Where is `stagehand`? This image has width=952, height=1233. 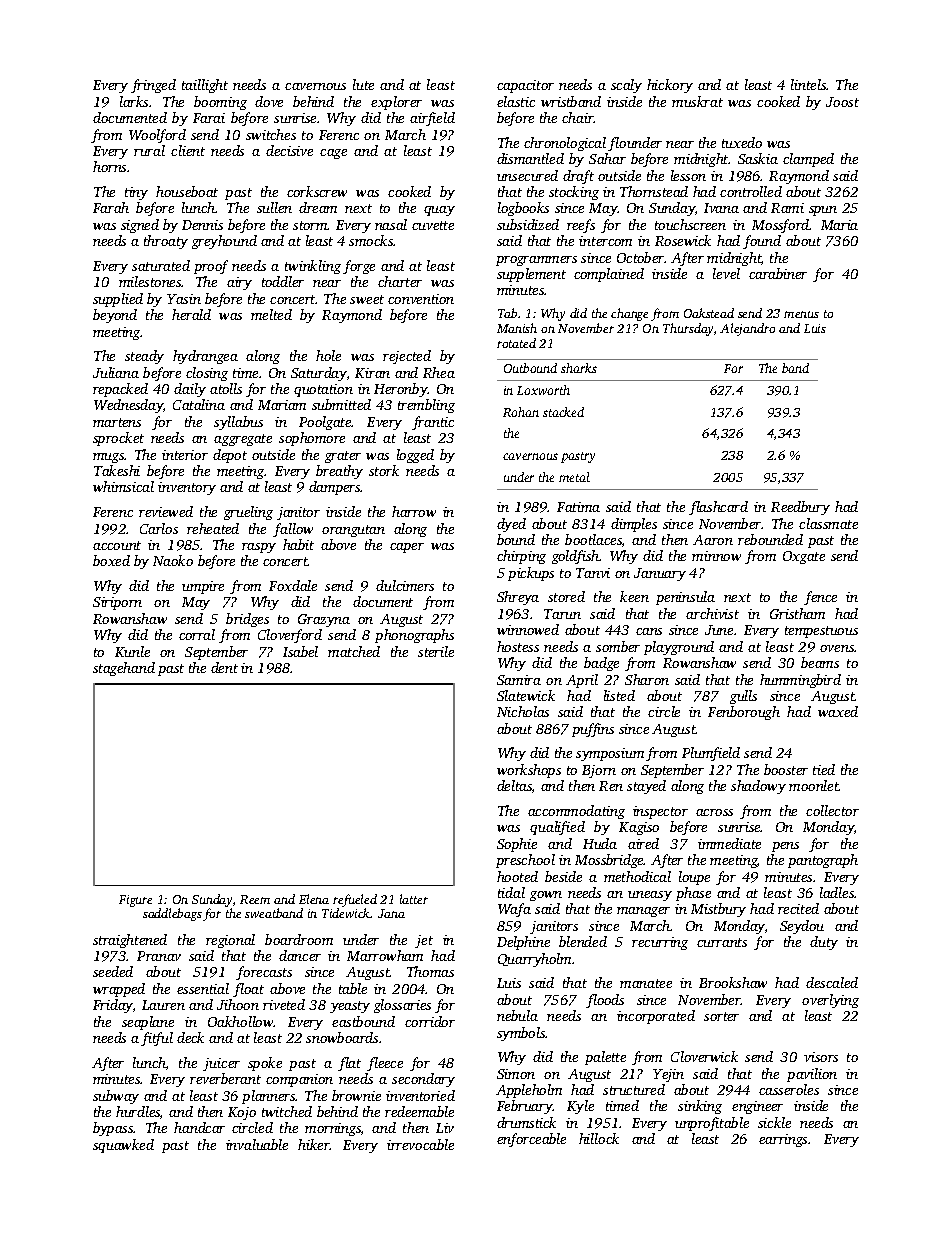
stagehand is located at coordinates (124, 669).
